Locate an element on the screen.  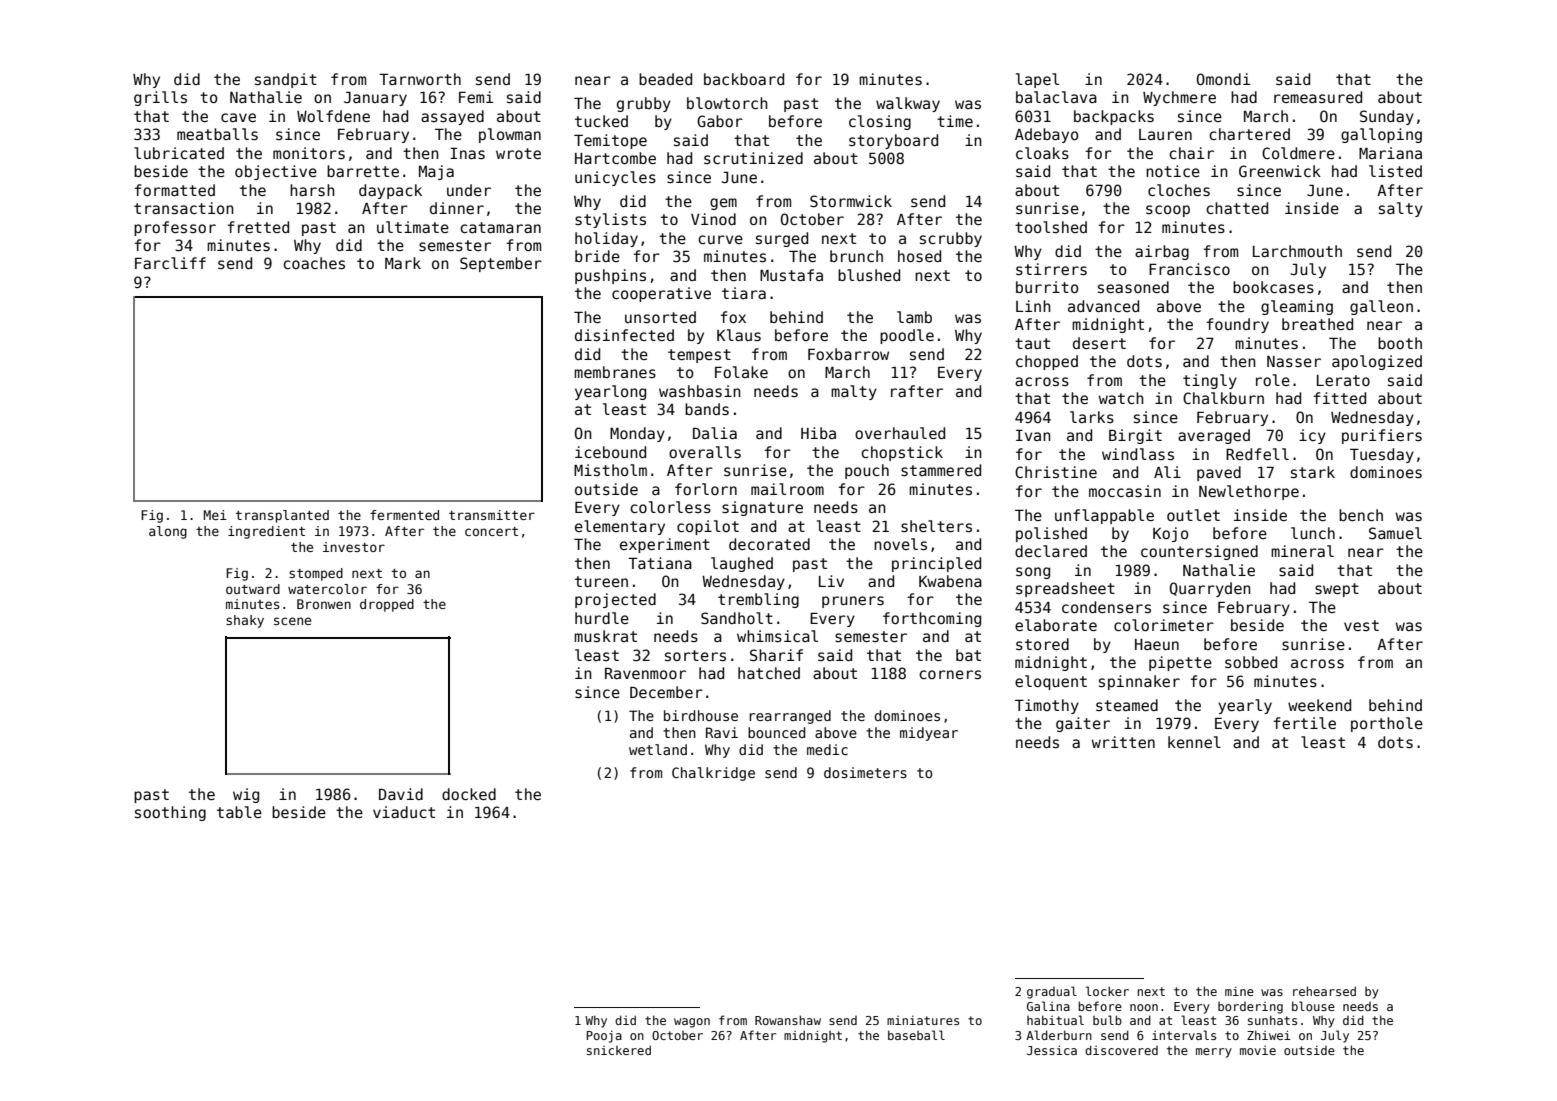
soothing is located at coordinates (170, 813).
